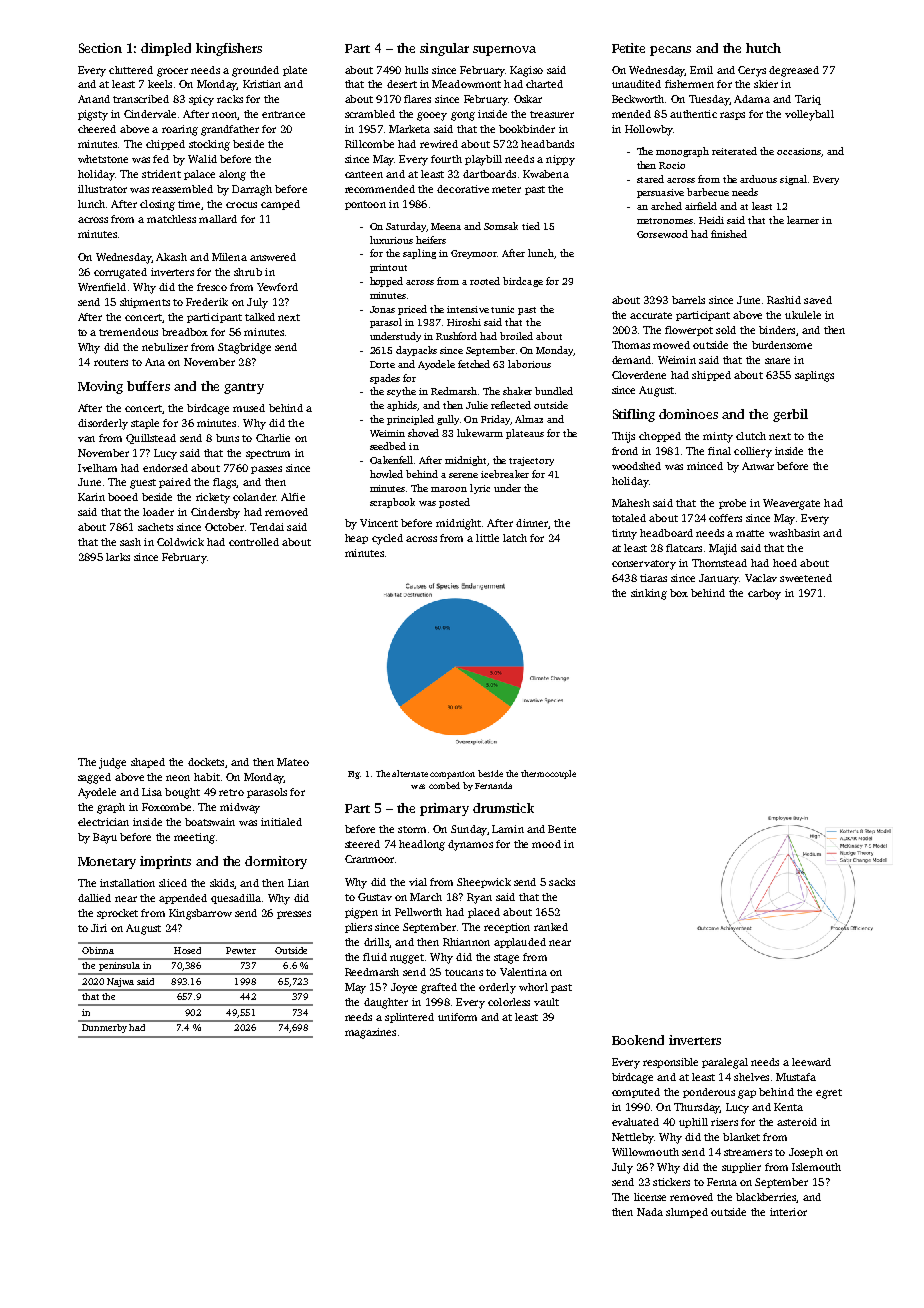 This screenshot has width=924, height=1308. Describe the element at coordinates (562, 882) in the screenshot. I see `sacks` at that location.
